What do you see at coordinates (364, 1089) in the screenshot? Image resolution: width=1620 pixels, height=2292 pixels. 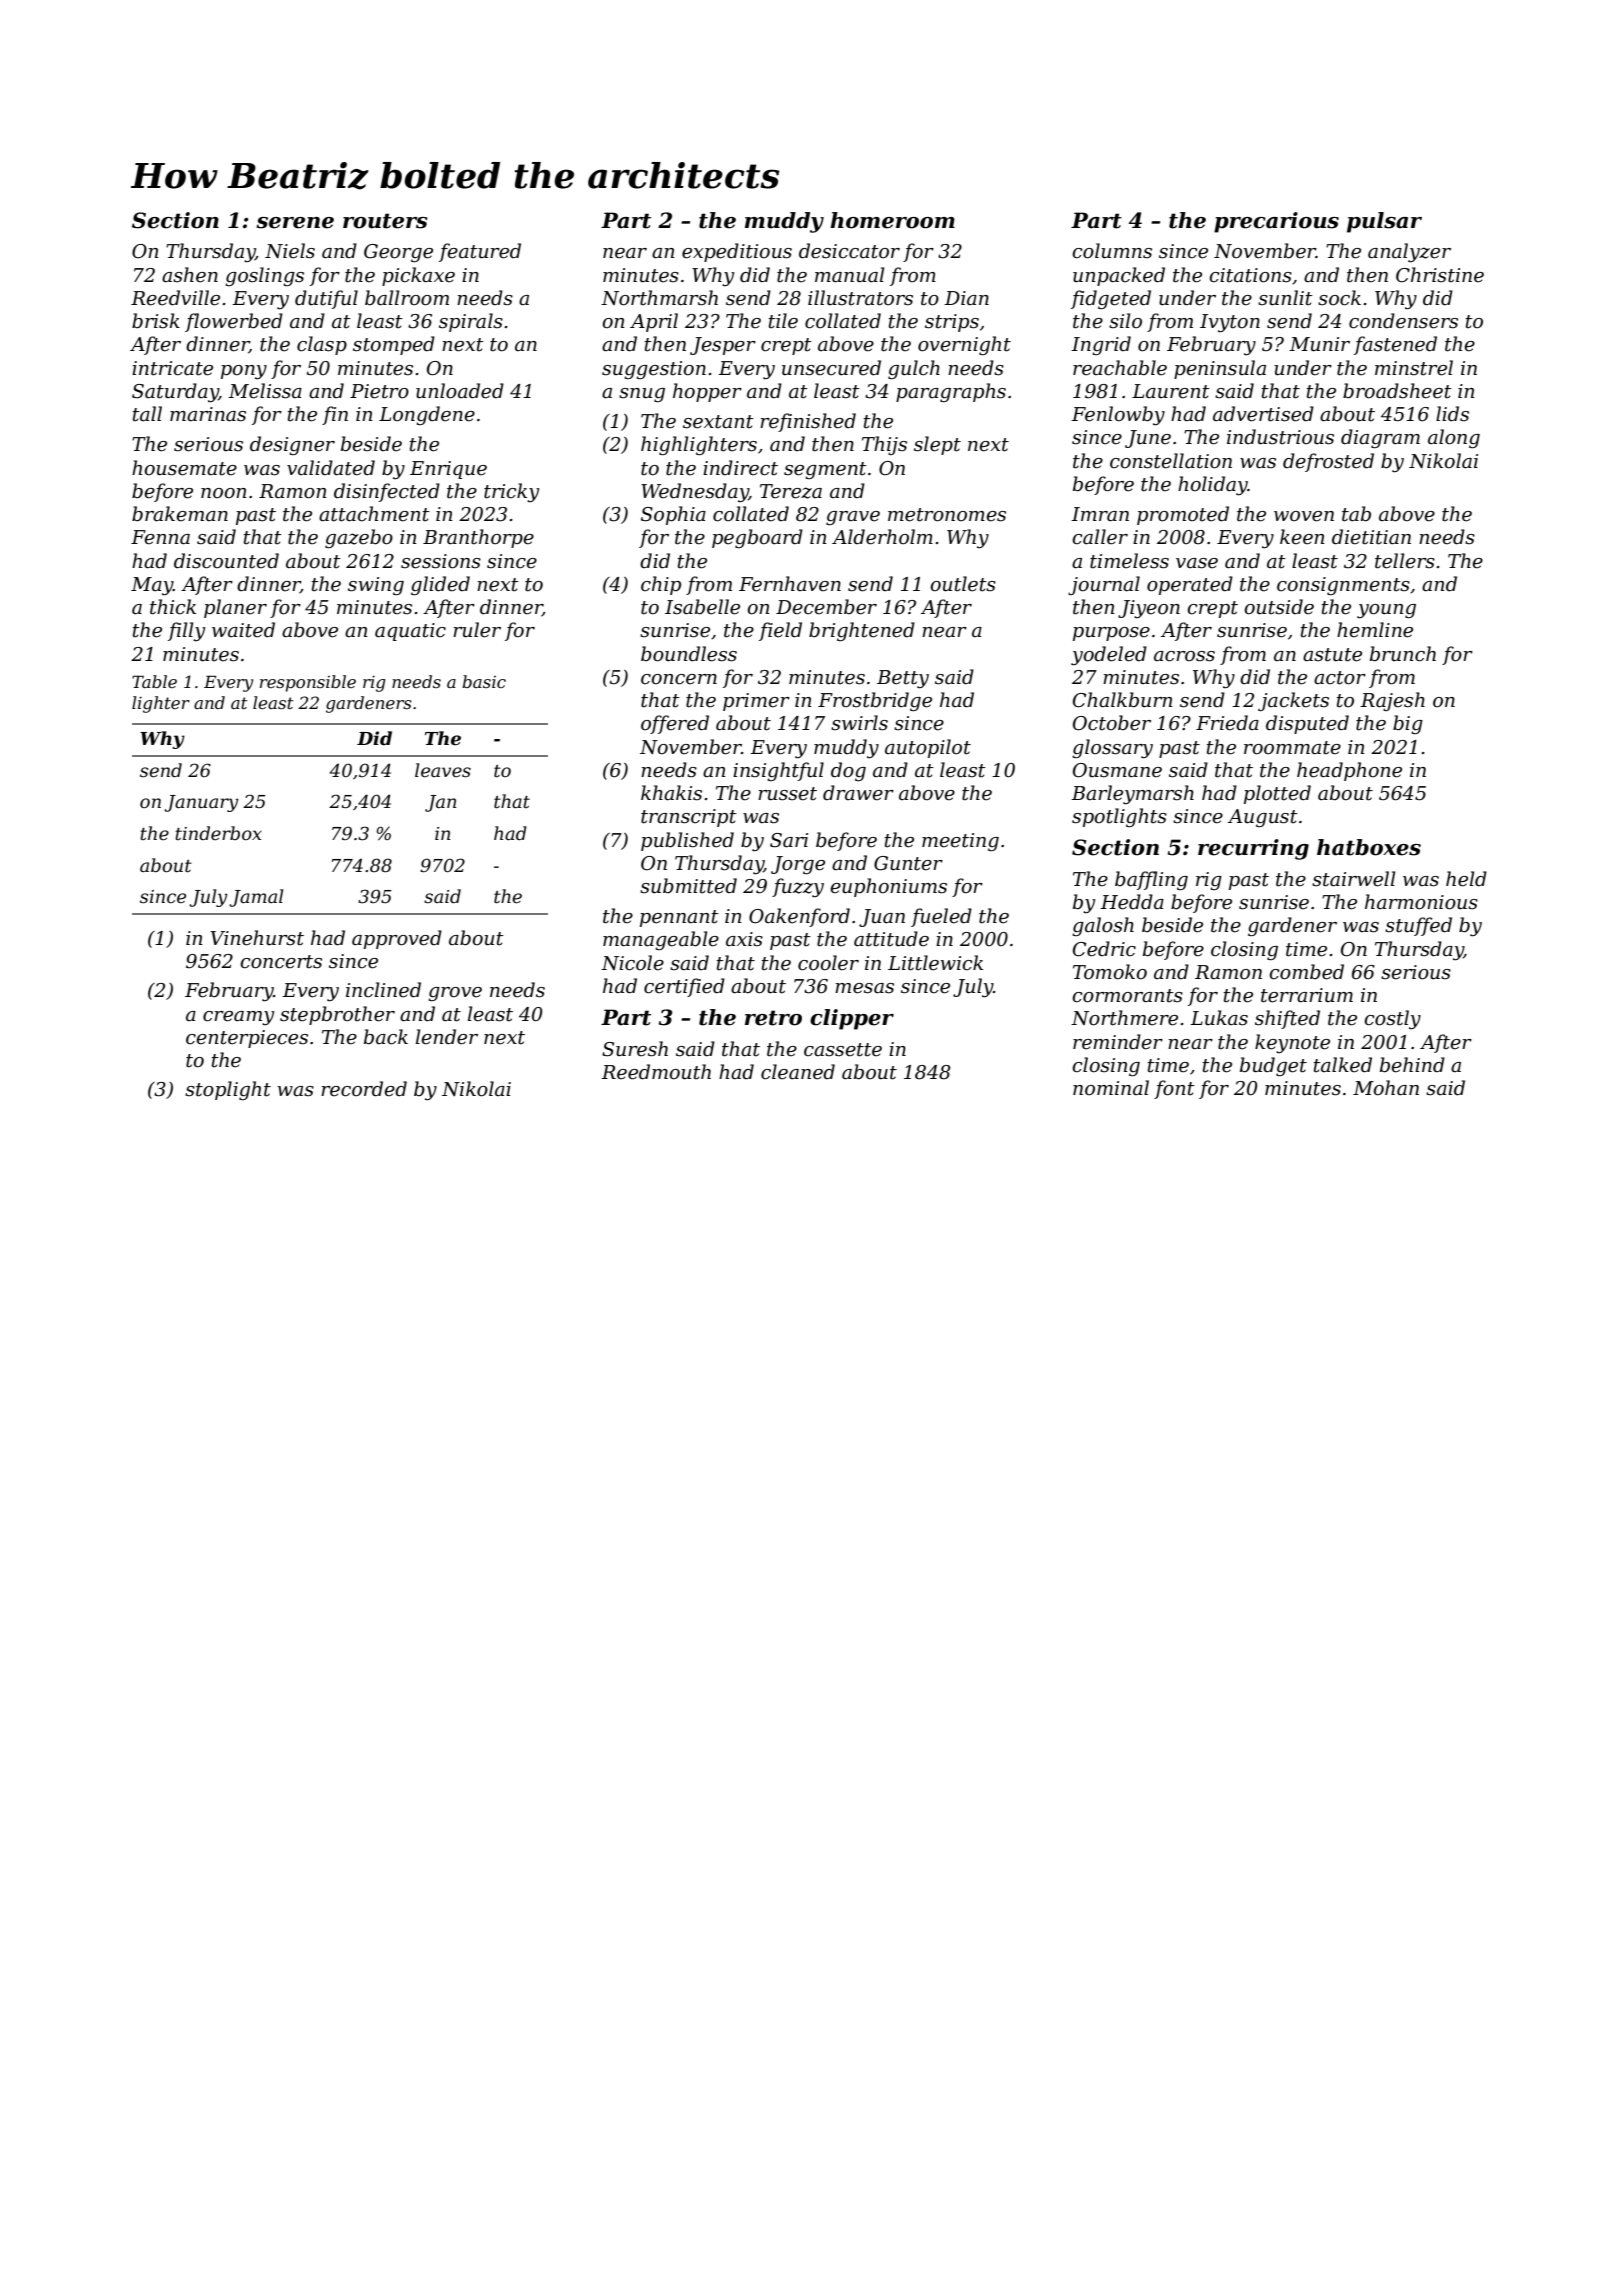 I see `recorded` at bounding box center [364, 1089].
